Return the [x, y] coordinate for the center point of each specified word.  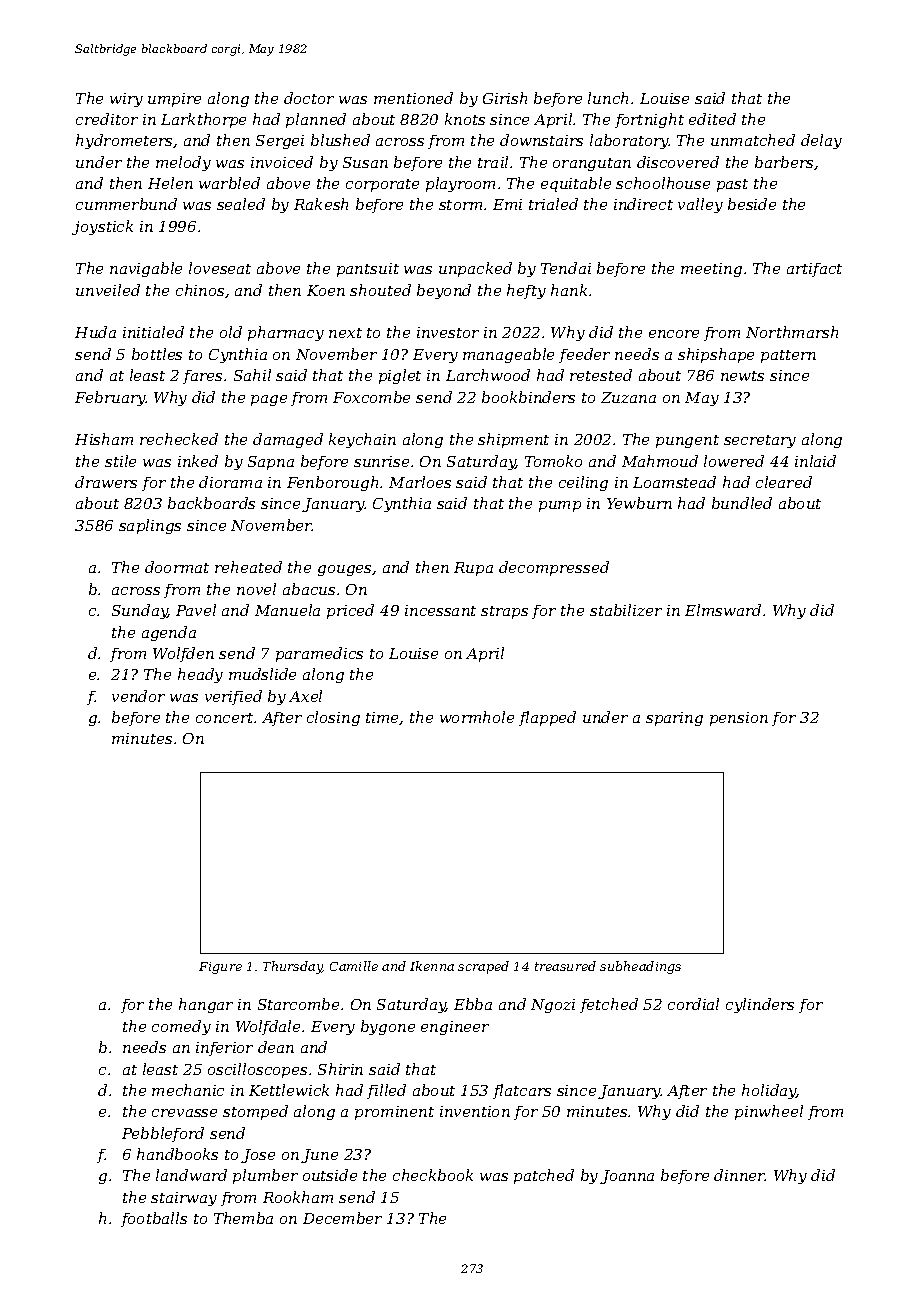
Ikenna [432, 966]
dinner [739, 1175]
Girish [505, 98]
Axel [305, 696]
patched [544, 1176]
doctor [309, 98]
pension [739, 719]
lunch [608, 98]
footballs [154, 1219]
